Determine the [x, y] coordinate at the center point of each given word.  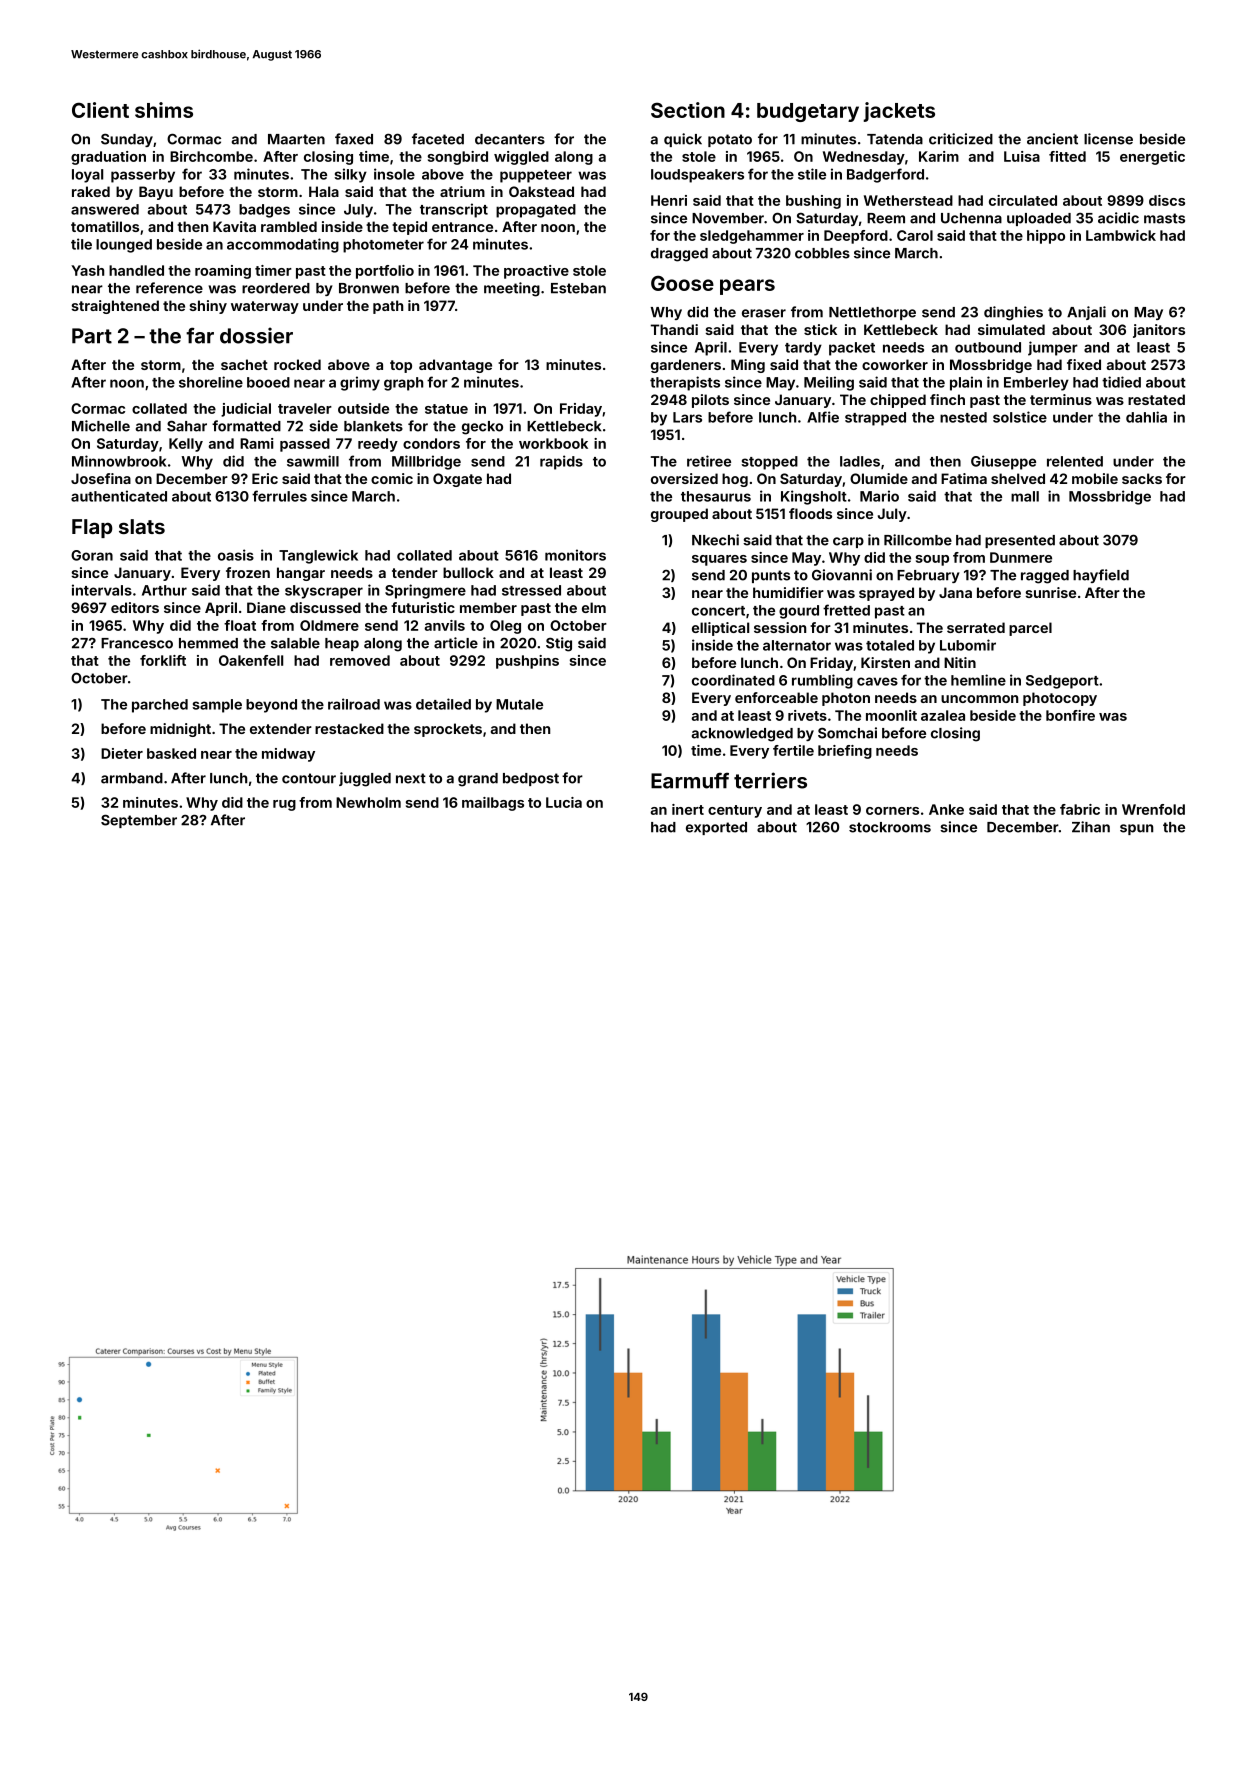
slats [142, 526]
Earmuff [690, 780]
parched [160, 706]
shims [164, 110]
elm [594, 607]
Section [688, 110]
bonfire [1070, 715]
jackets [899, 112]
